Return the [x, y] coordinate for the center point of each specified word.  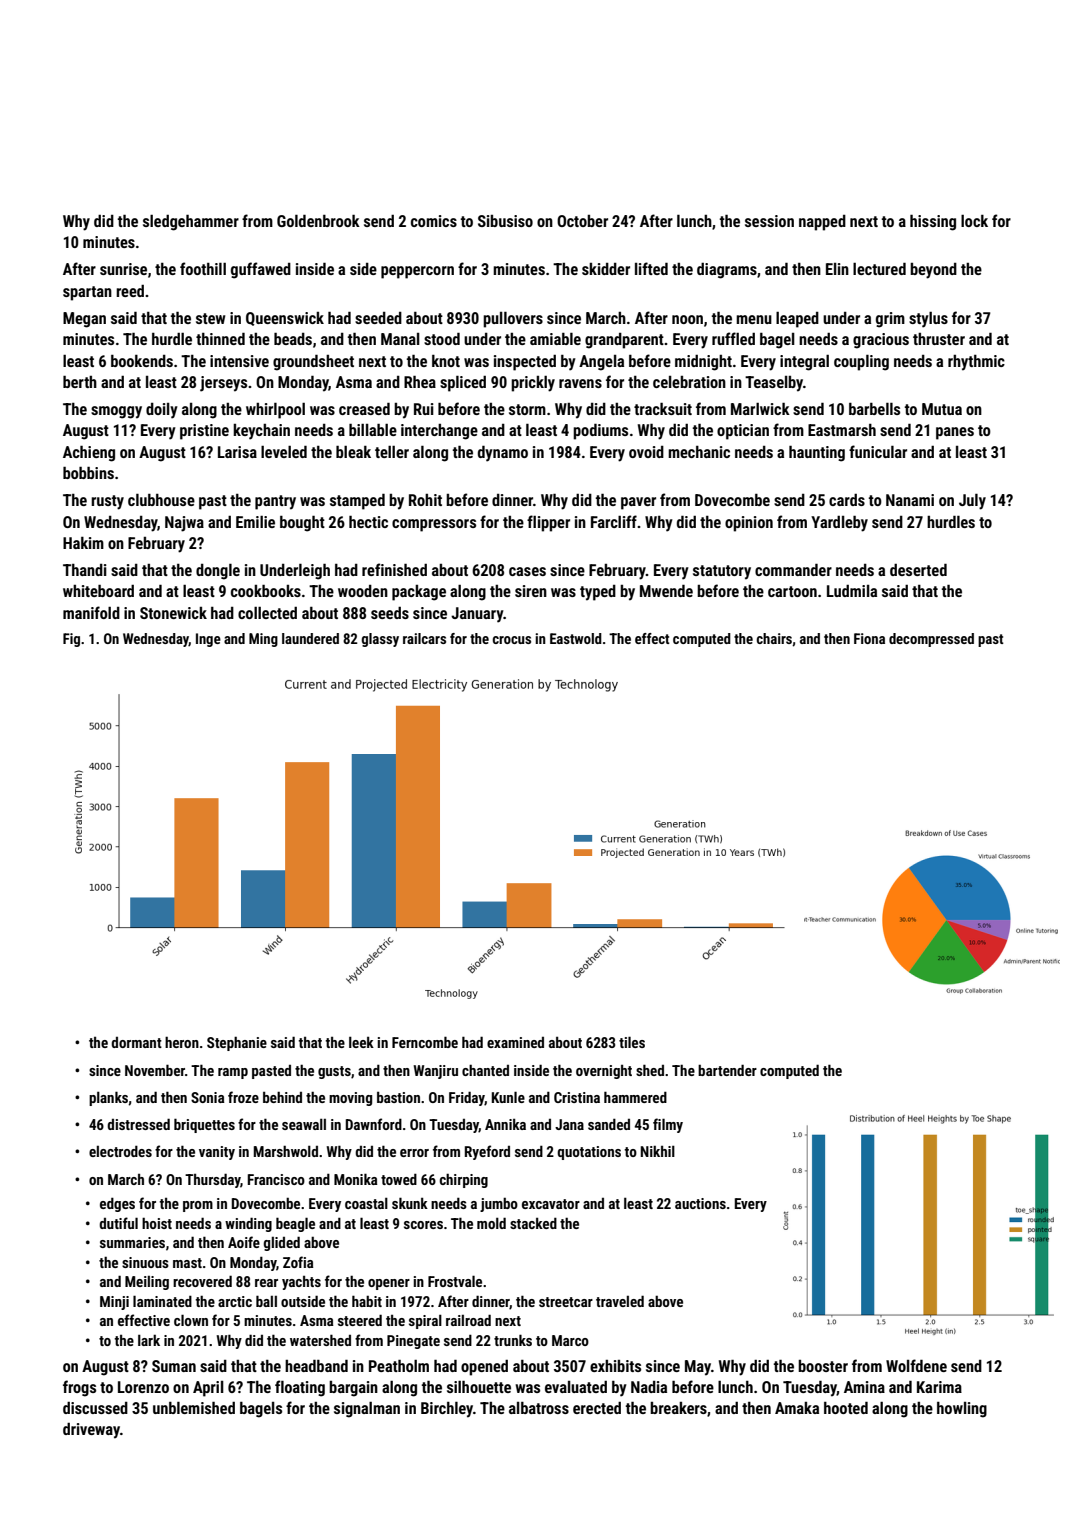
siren [531, 591]
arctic [235, 1301]
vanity [217, 1153]
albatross [539, 1408]
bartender [727, 1070]
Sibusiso [505, 221]
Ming [263, 640]
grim [890, 320]
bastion [398, 1097]
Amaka [797, 1408]
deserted [918, 570]
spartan [87, 293]
